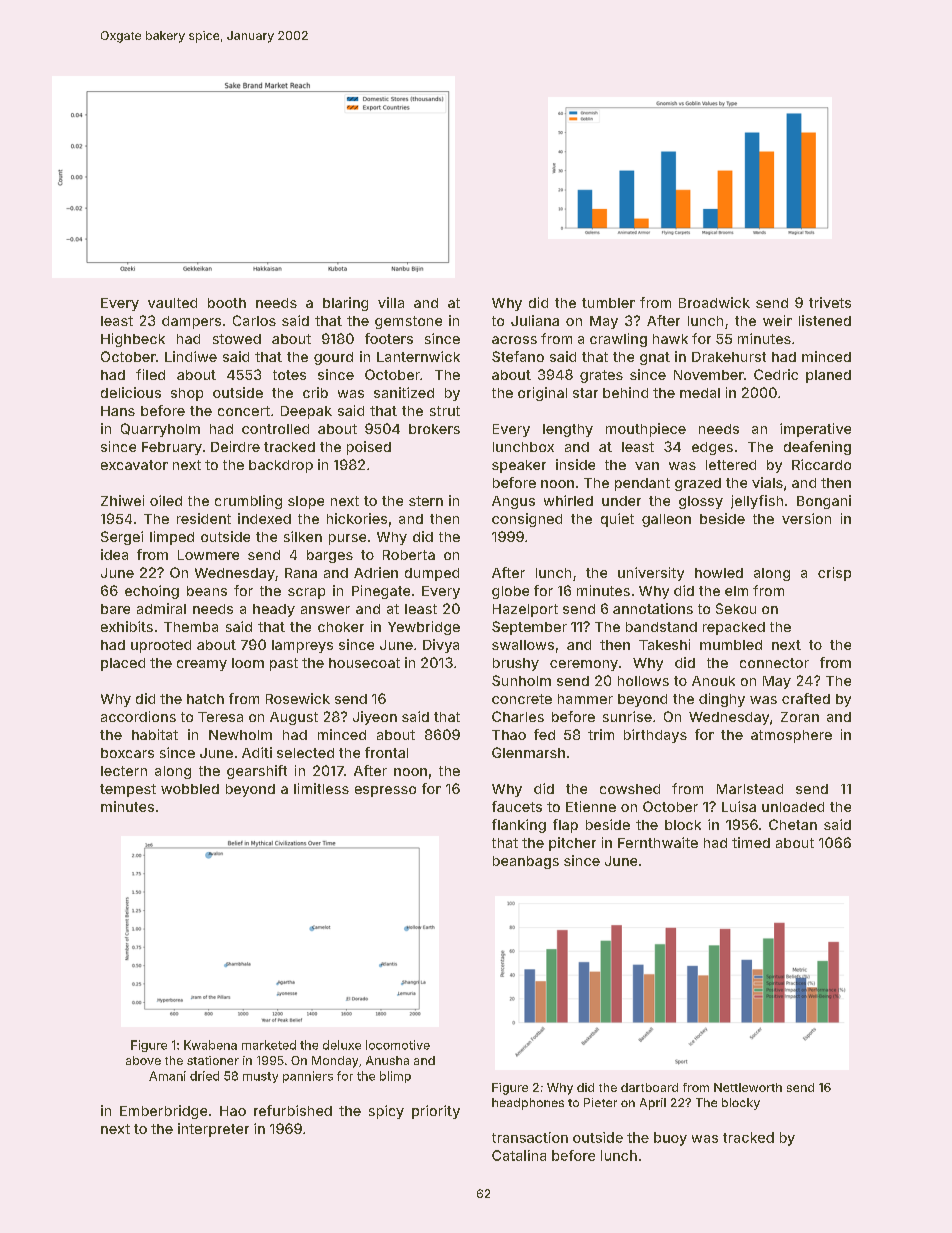  Describe the element at coordinates (122, 500) in the document. I see `Zhiwei` at that location.
